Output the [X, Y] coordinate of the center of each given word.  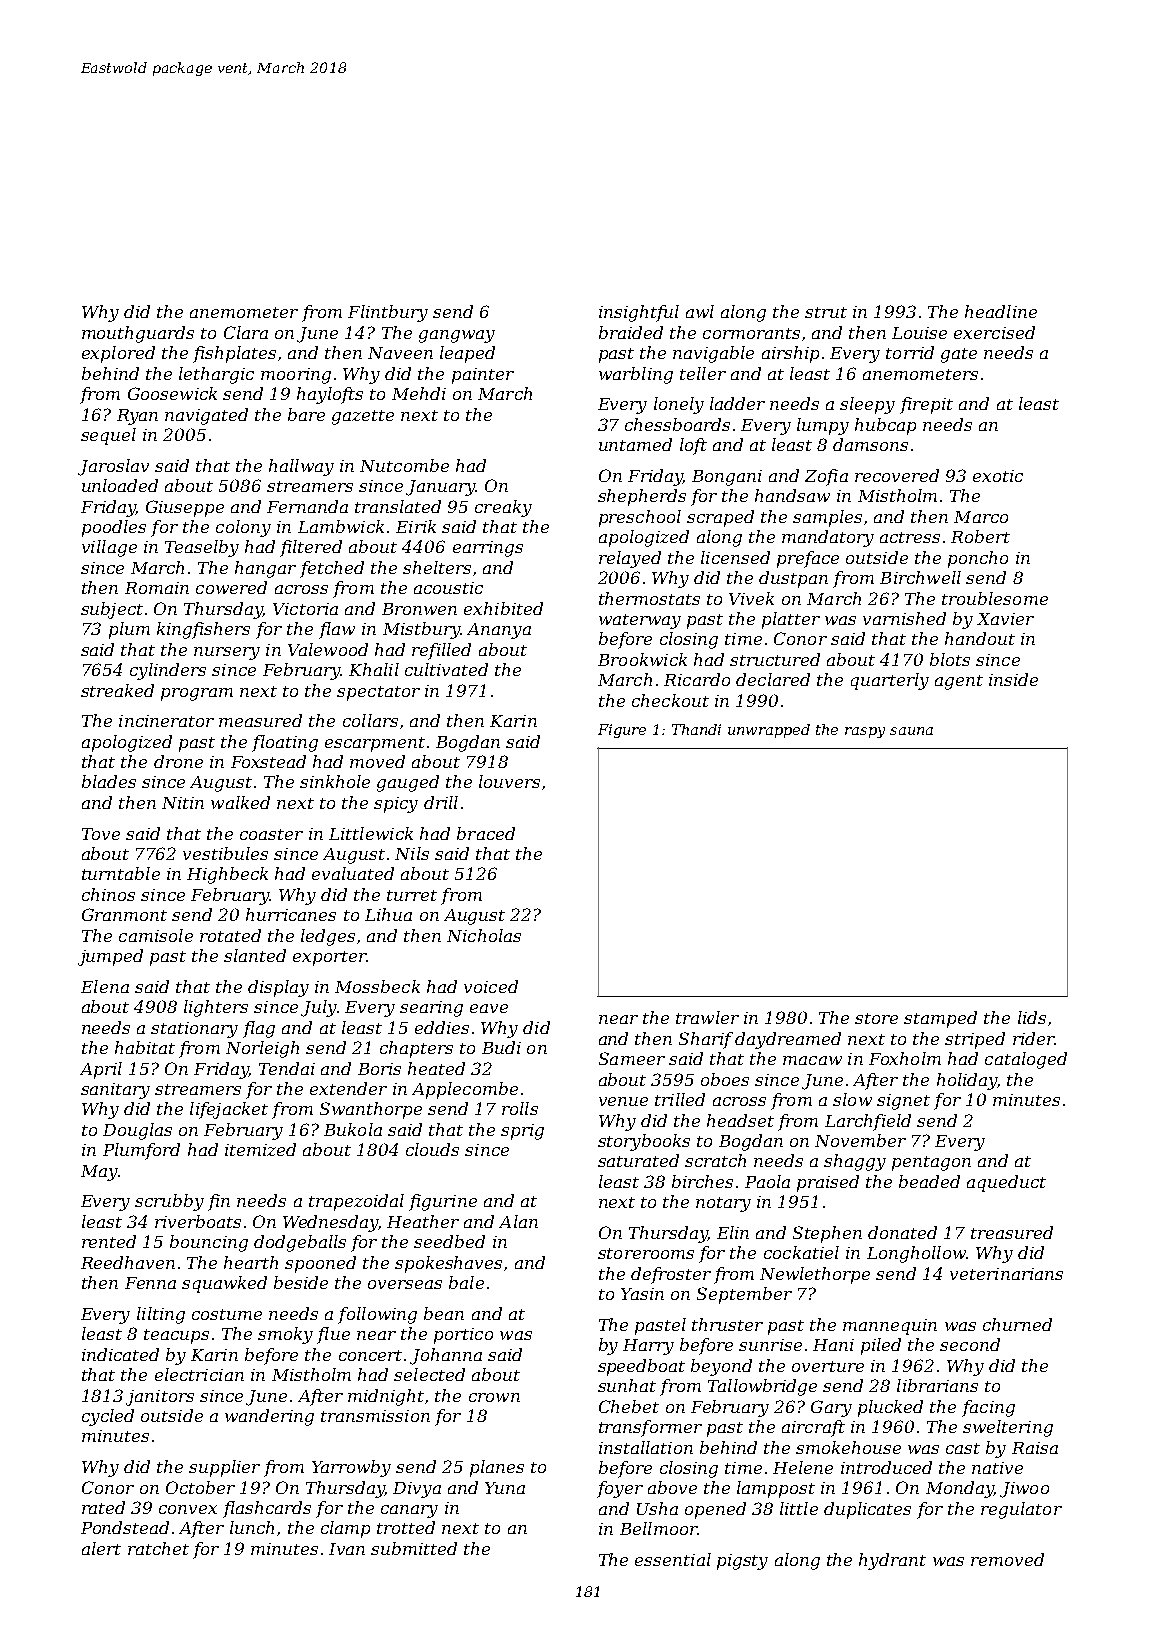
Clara [246, 332]
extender [348, 1088]
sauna [911, 731]
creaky [503, 508]
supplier [224, 1468]
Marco [981, 517]
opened [715, 1510]
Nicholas [484, 935]
